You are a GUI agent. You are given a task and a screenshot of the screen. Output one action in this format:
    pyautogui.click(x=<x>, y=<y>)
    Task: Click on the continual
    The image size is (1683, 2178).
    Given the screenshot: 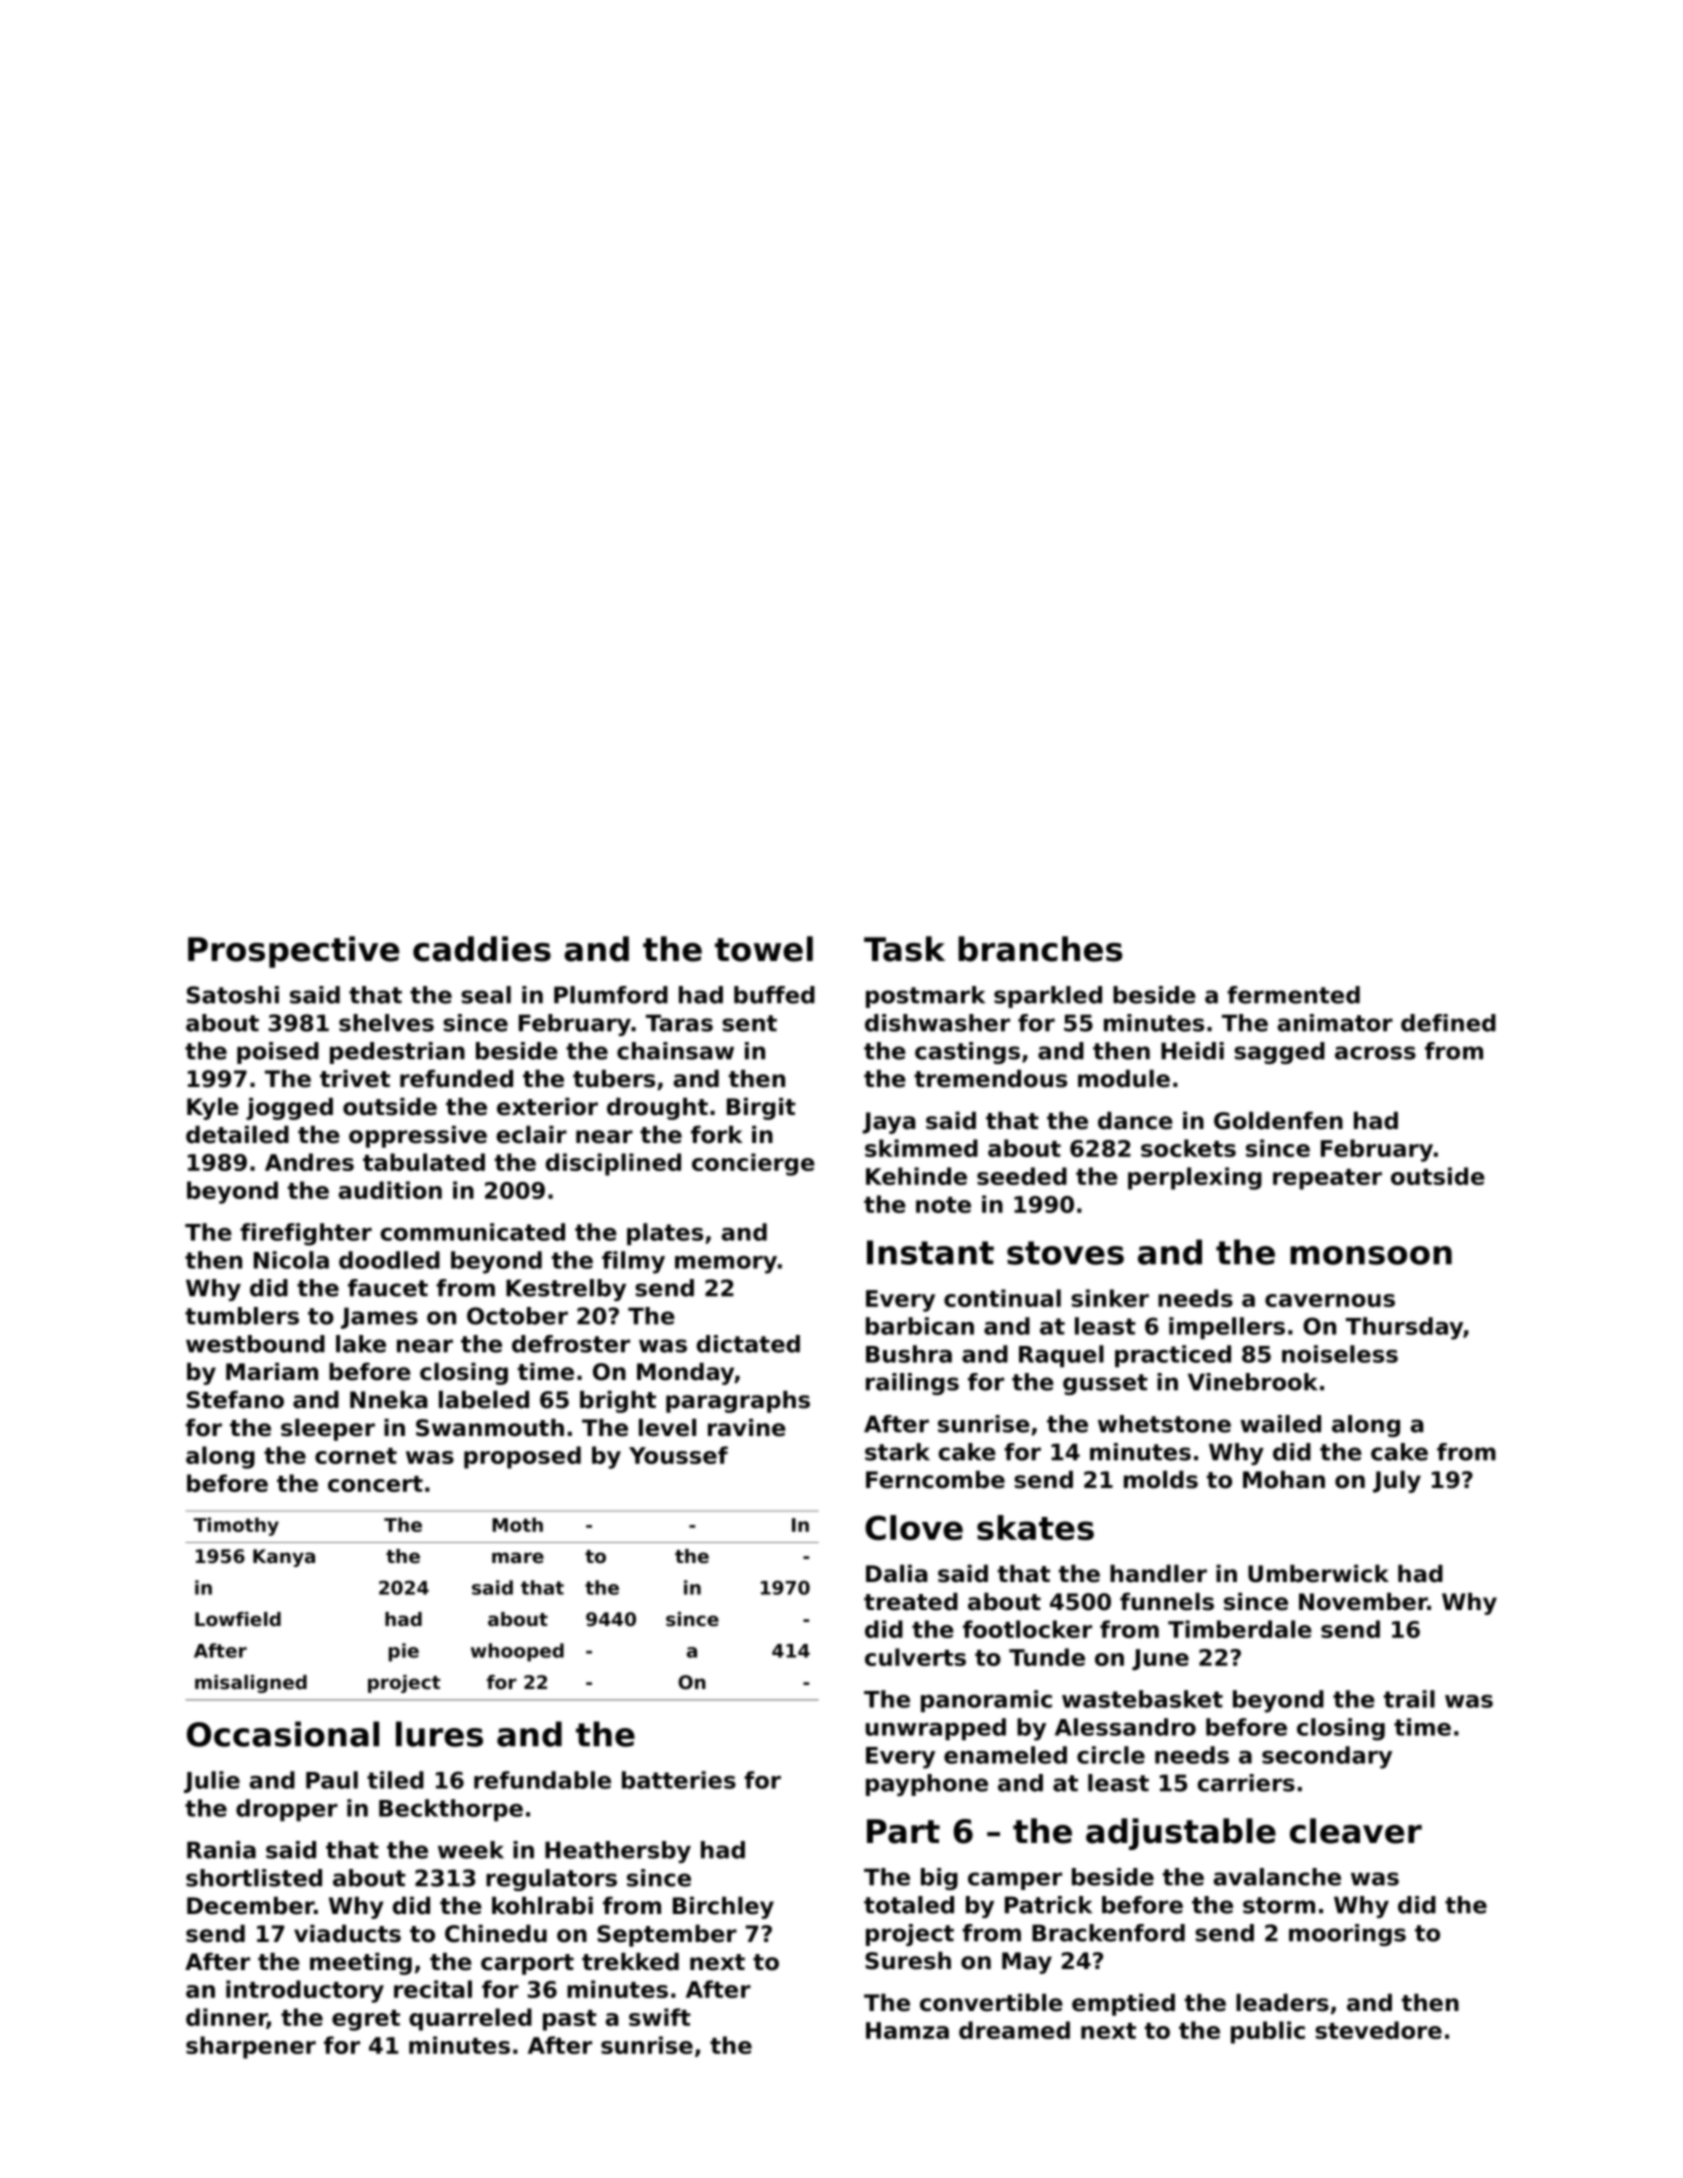 What is the action you would take?
    pyautogui.click(x=1002, y=1298)
